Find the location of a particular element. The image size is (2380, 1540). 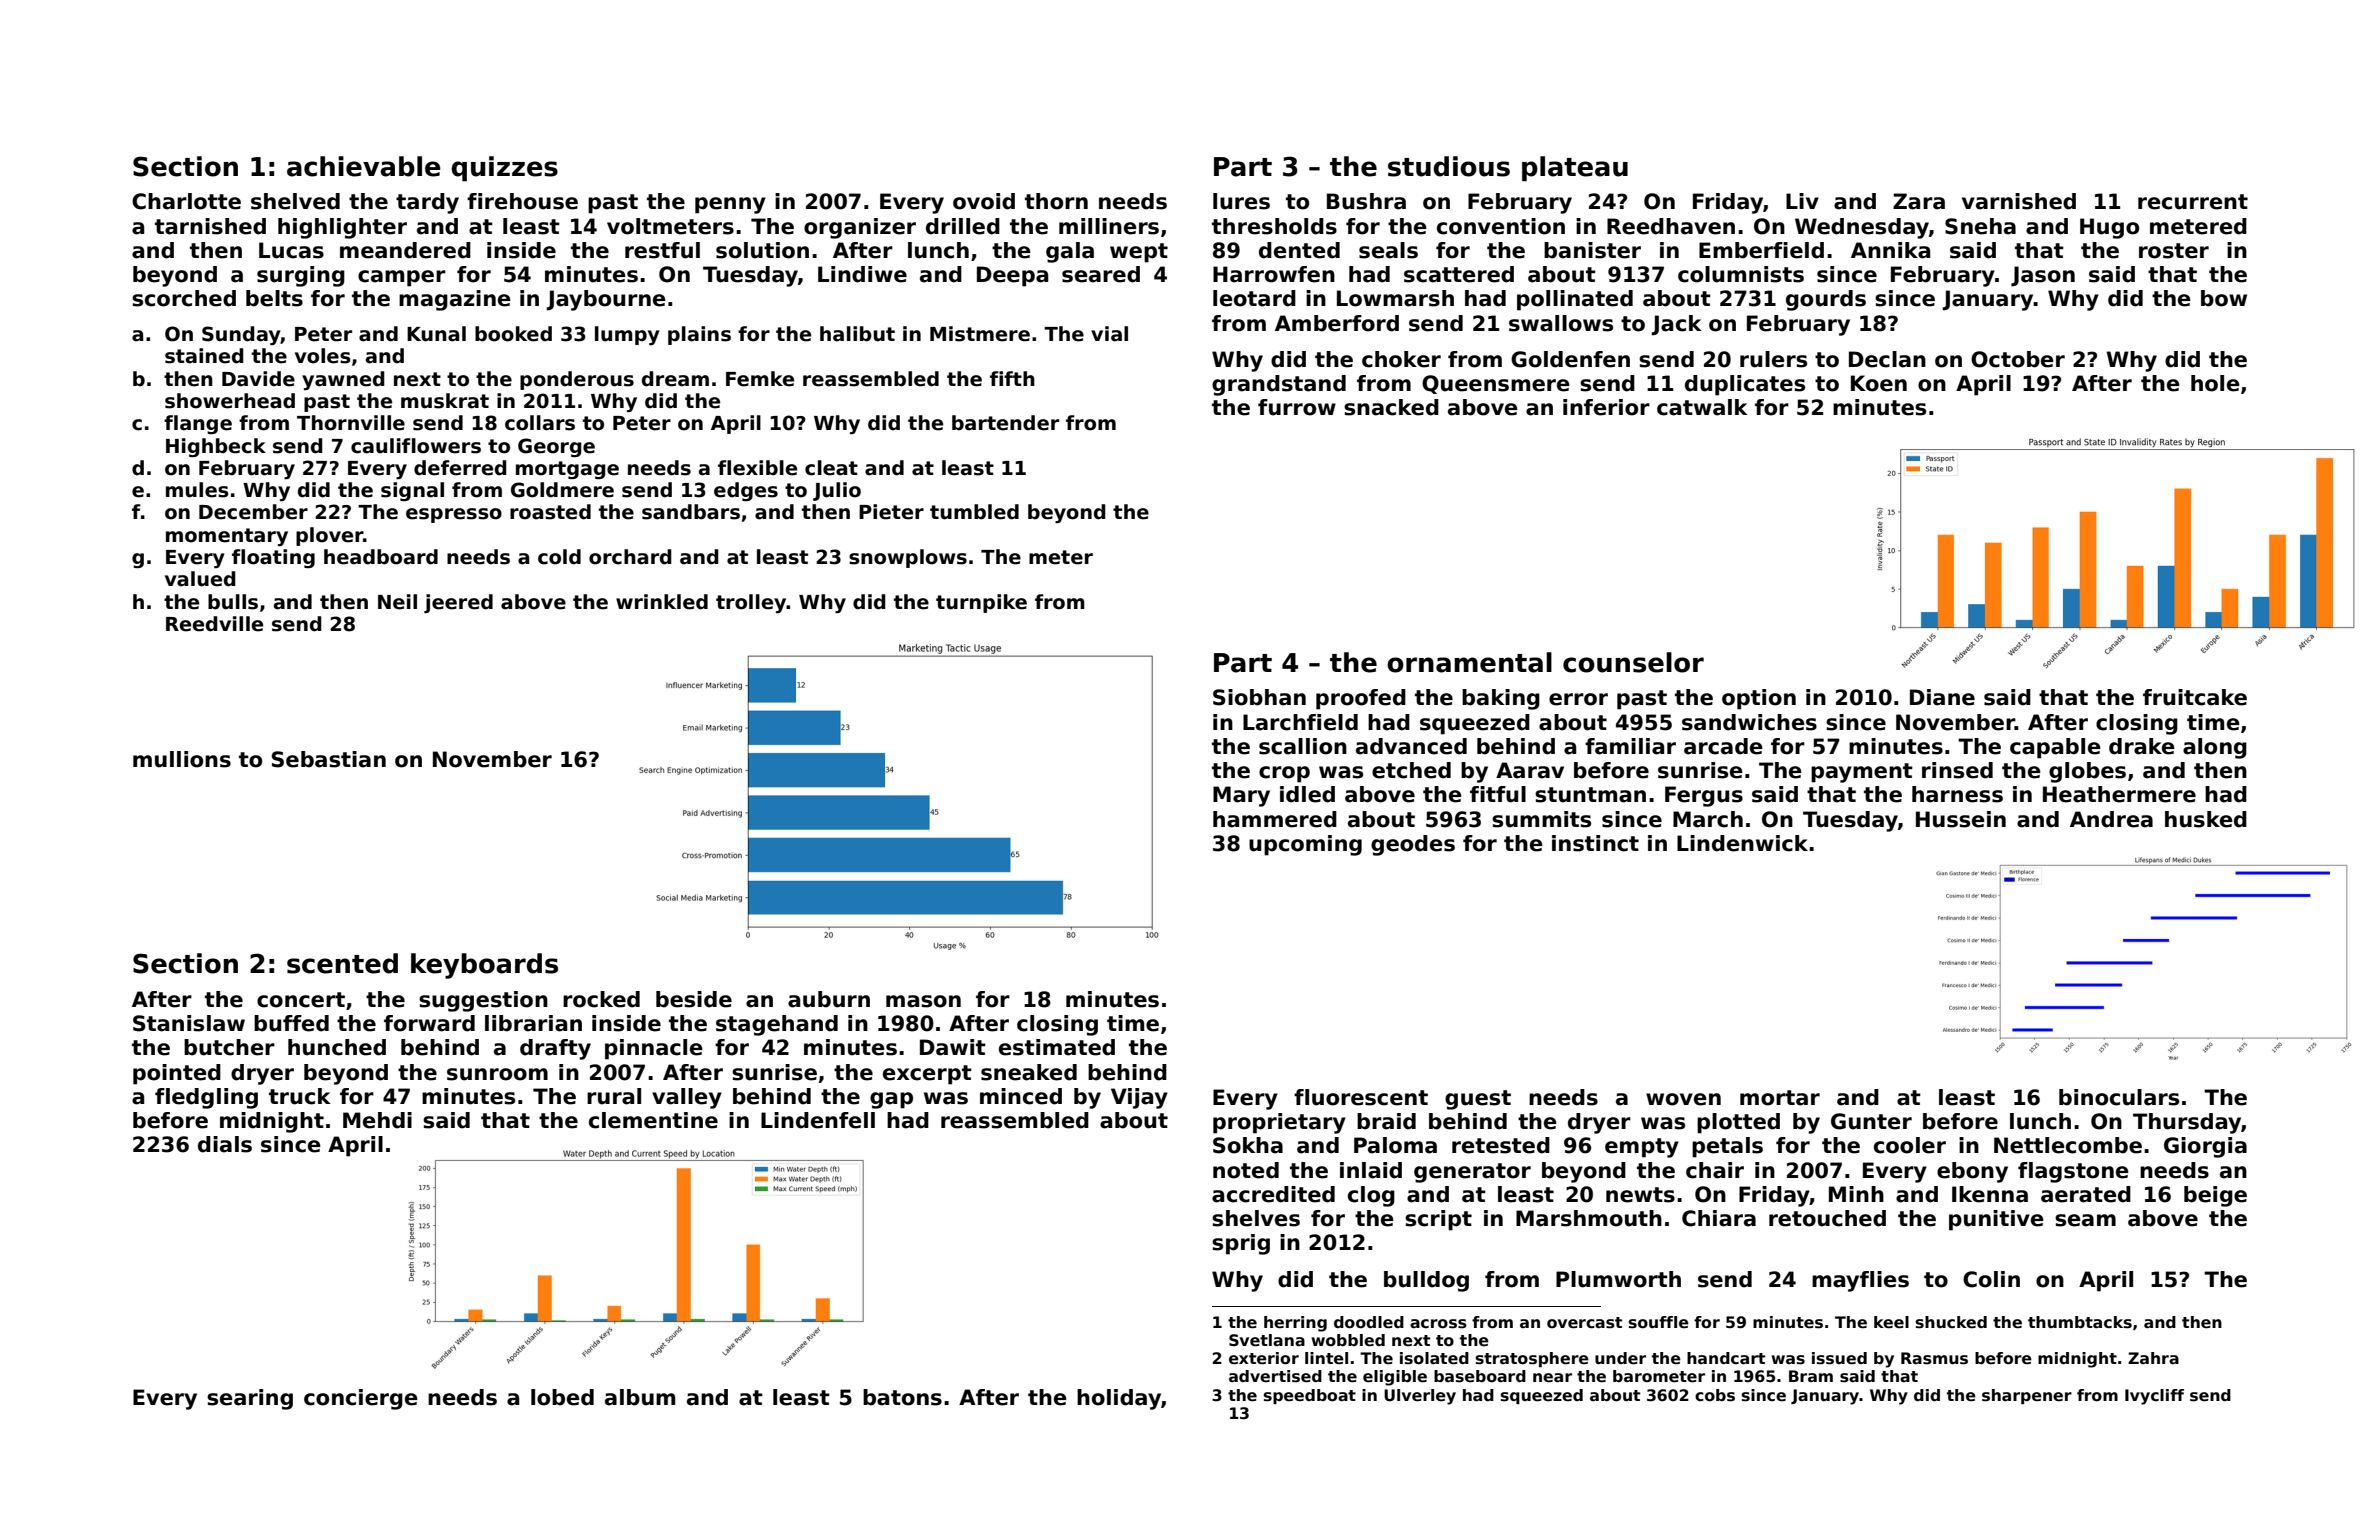

quizzes is located at coordinates (504, 169).
